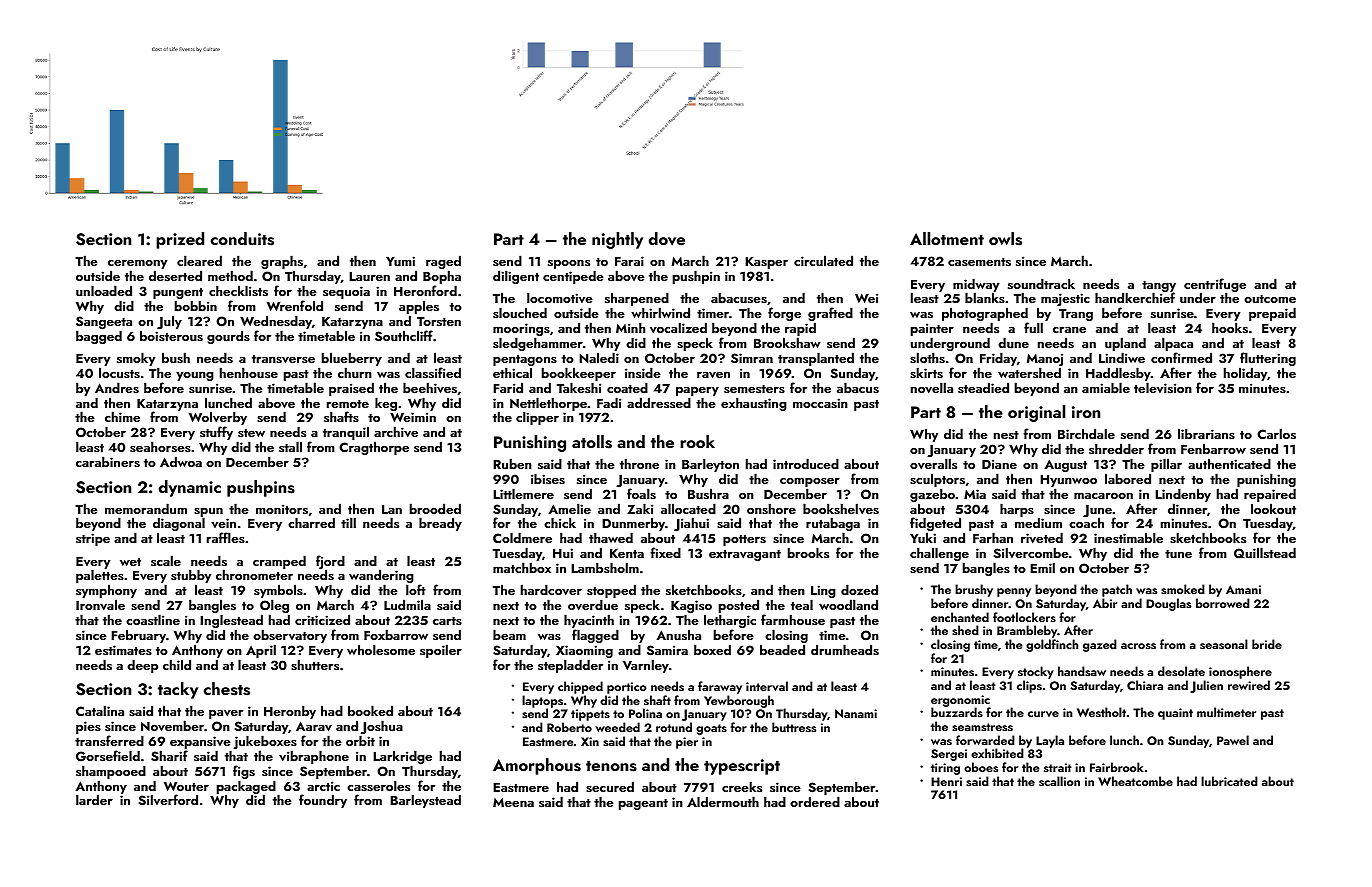 Image resolution: width=1372 pixels, height=887 pixels. I want to click on foundry, so click(323, 801).
